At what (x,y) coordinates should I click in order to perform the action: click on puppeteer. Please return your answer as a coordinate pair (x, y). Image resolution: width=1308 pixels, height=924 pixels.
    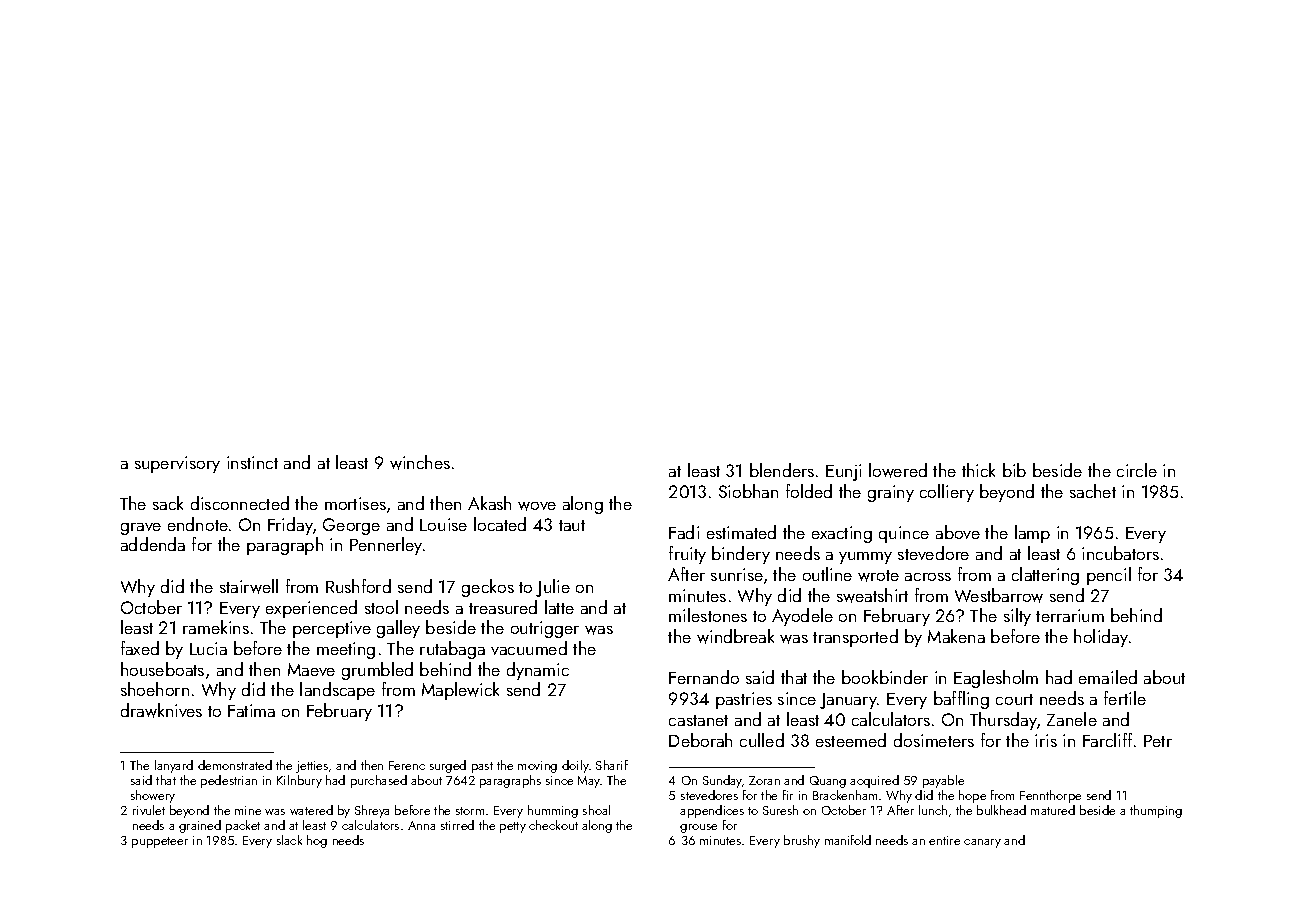
    Looking at the image, I should click on (160, 842).
